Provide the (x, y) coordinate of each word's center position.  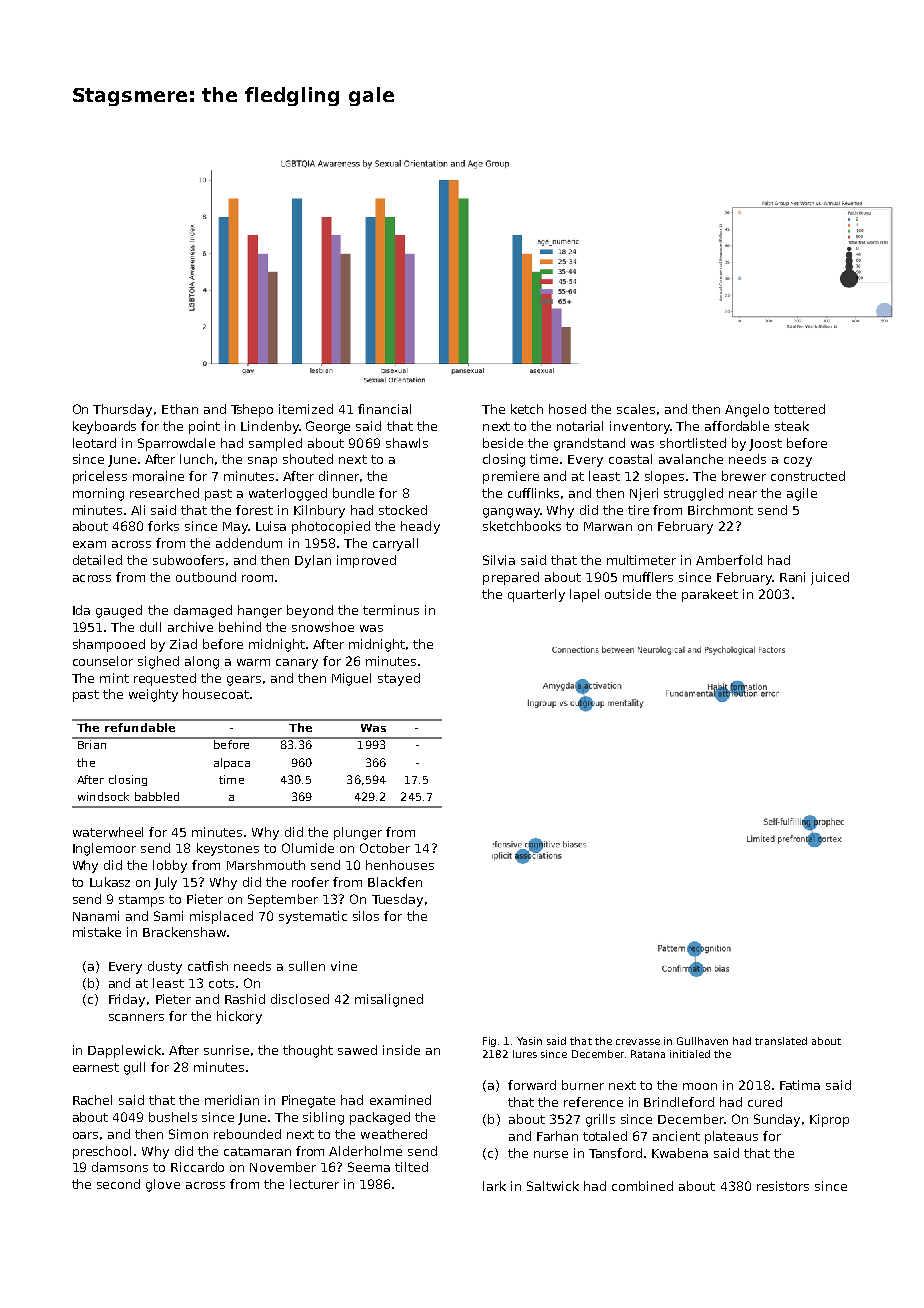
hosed (567, 409)
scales (636, 409)
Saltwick (553, 1186)
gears (244, 681)
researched (164, 493)
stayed (399, 679)
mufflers (648, 577)
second (118, 1184)
